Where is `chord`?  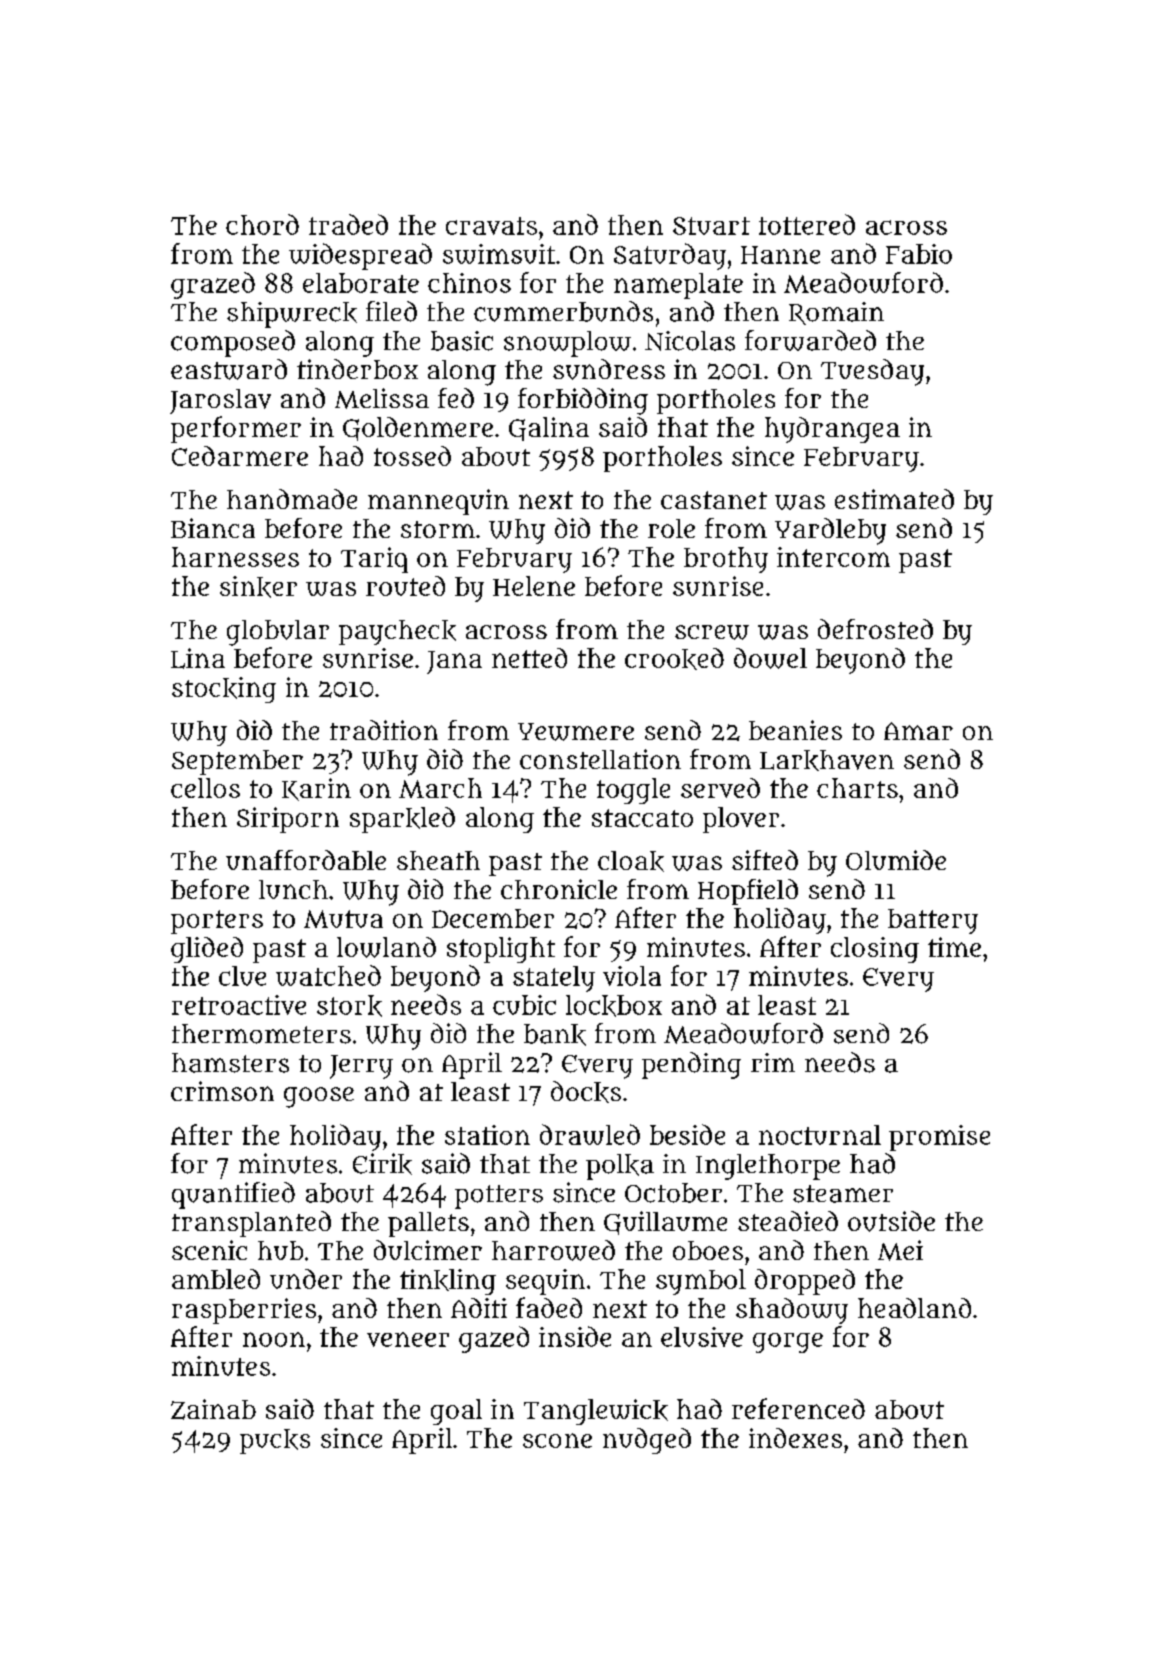 chord is located at coordinates (262, 224).
